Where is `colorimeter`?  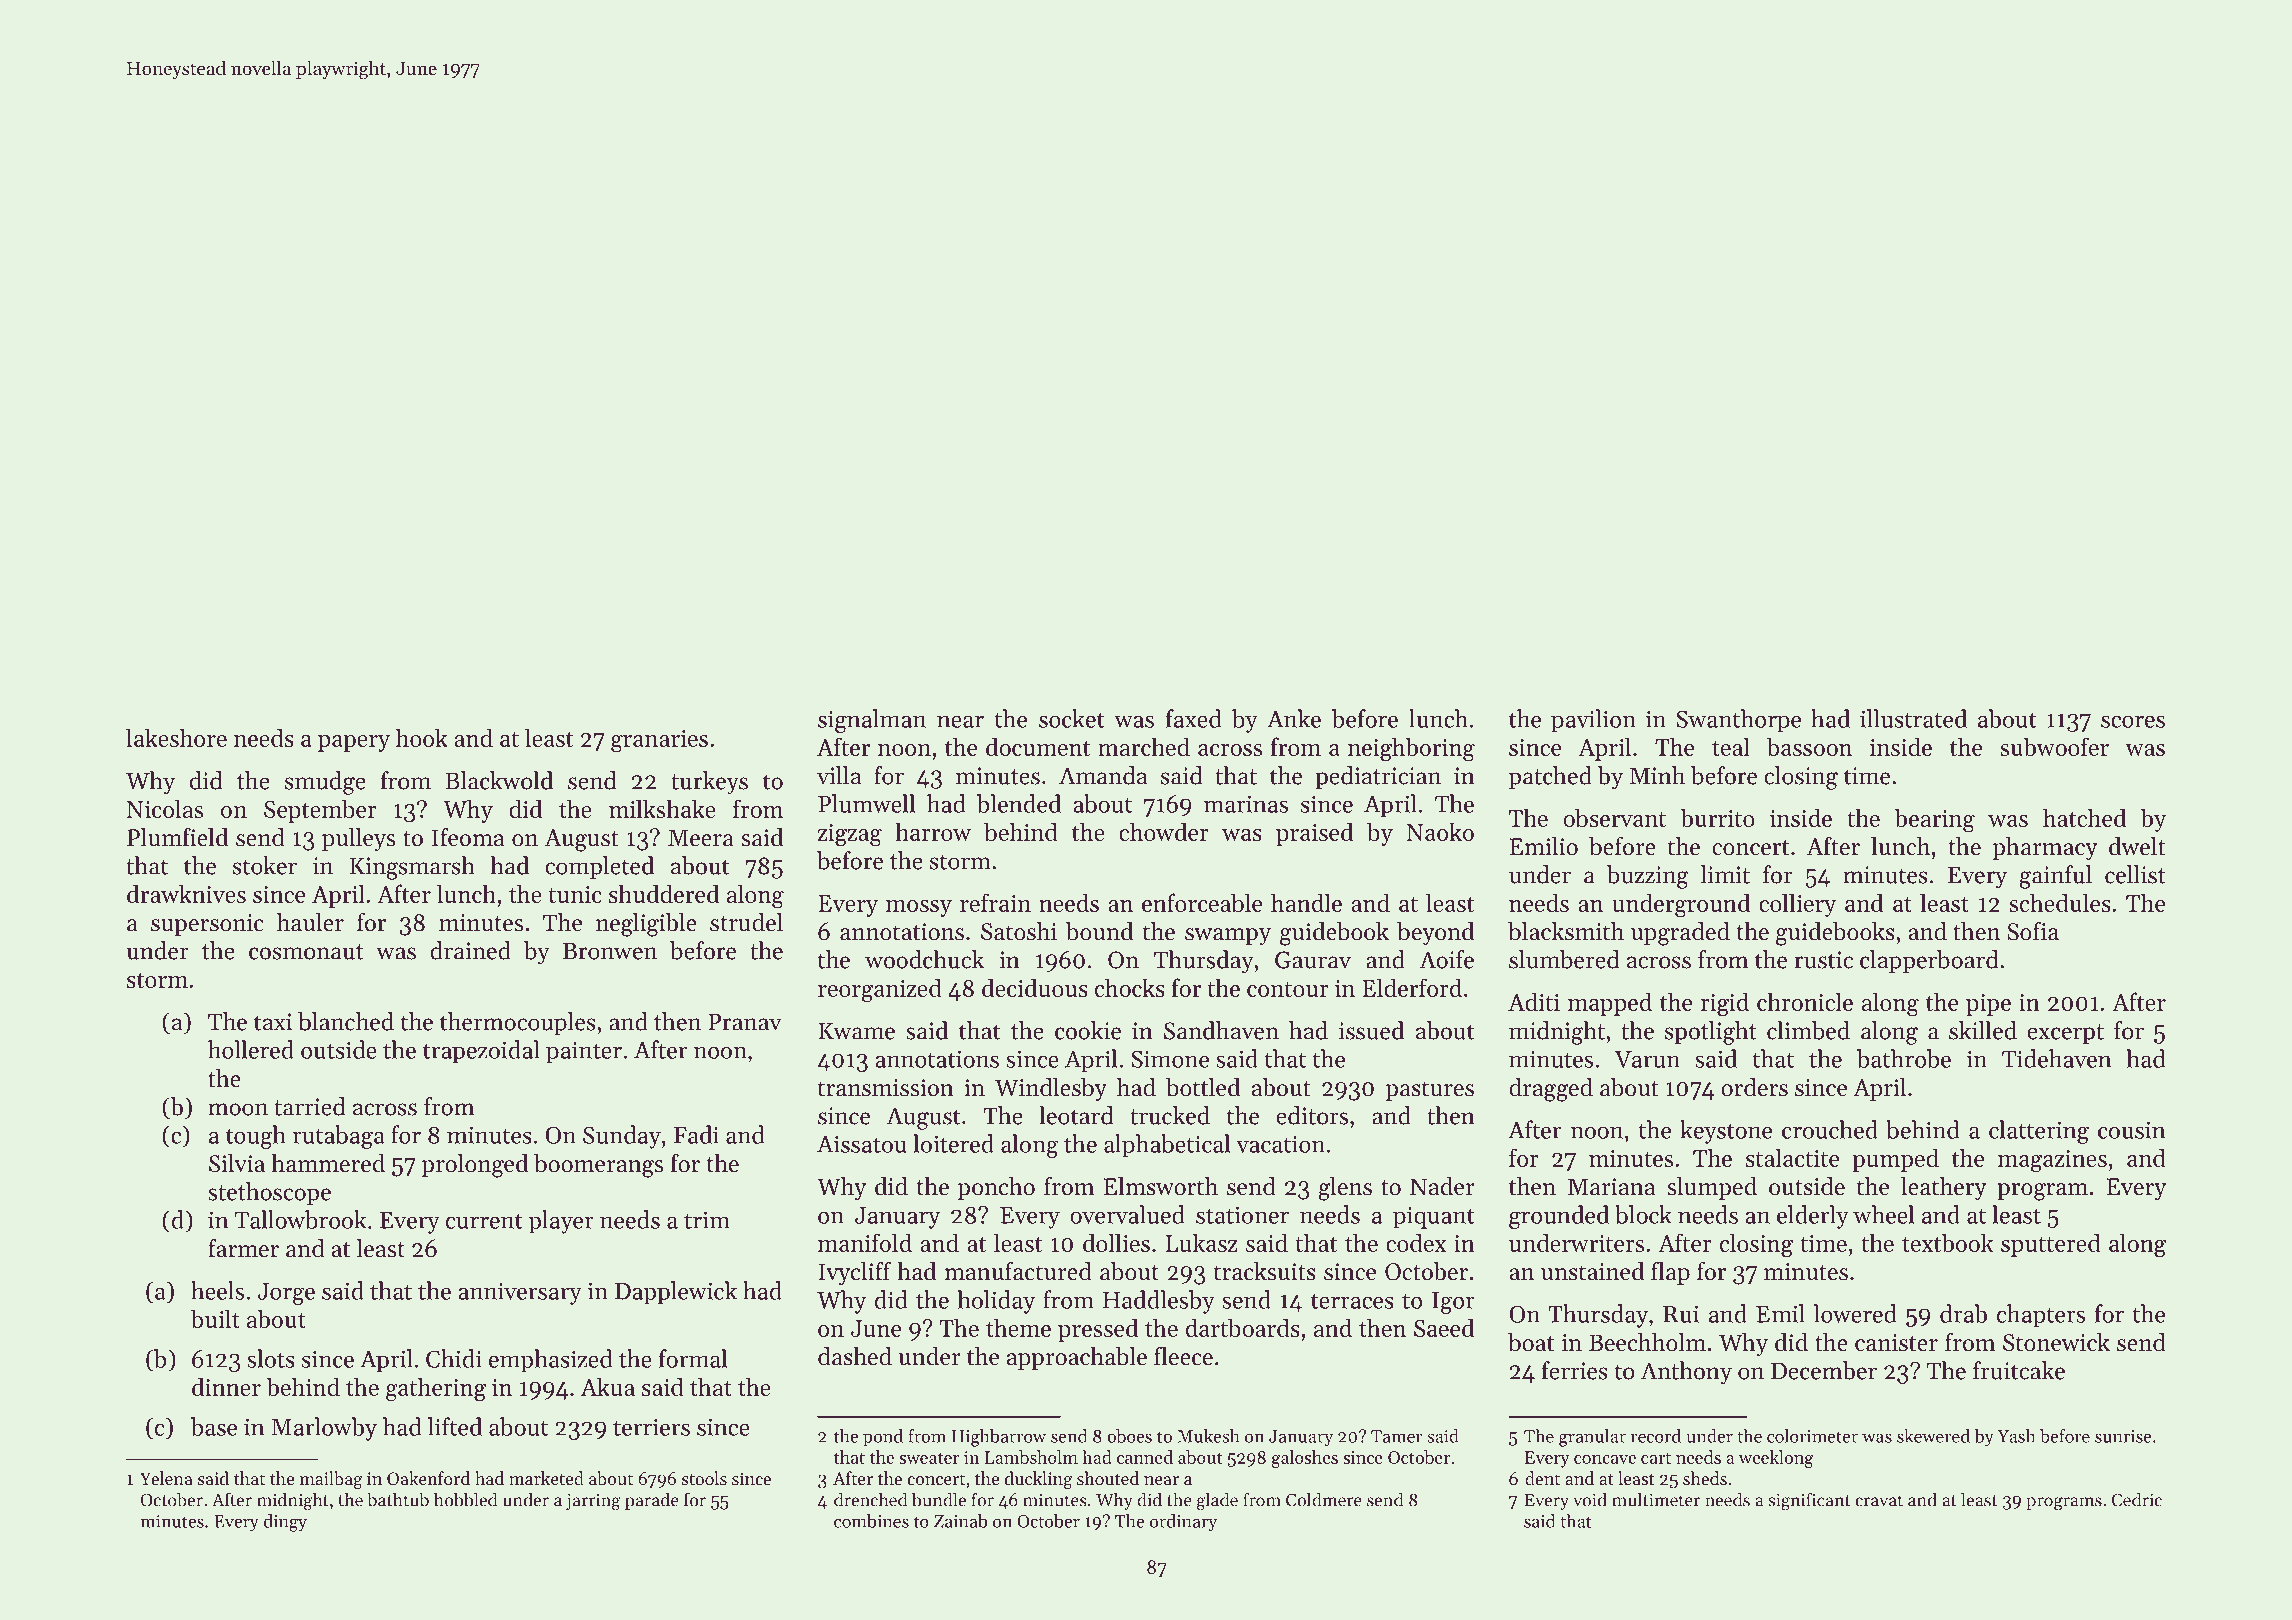 colorimeter is located at coordinates (1812, 1436).
